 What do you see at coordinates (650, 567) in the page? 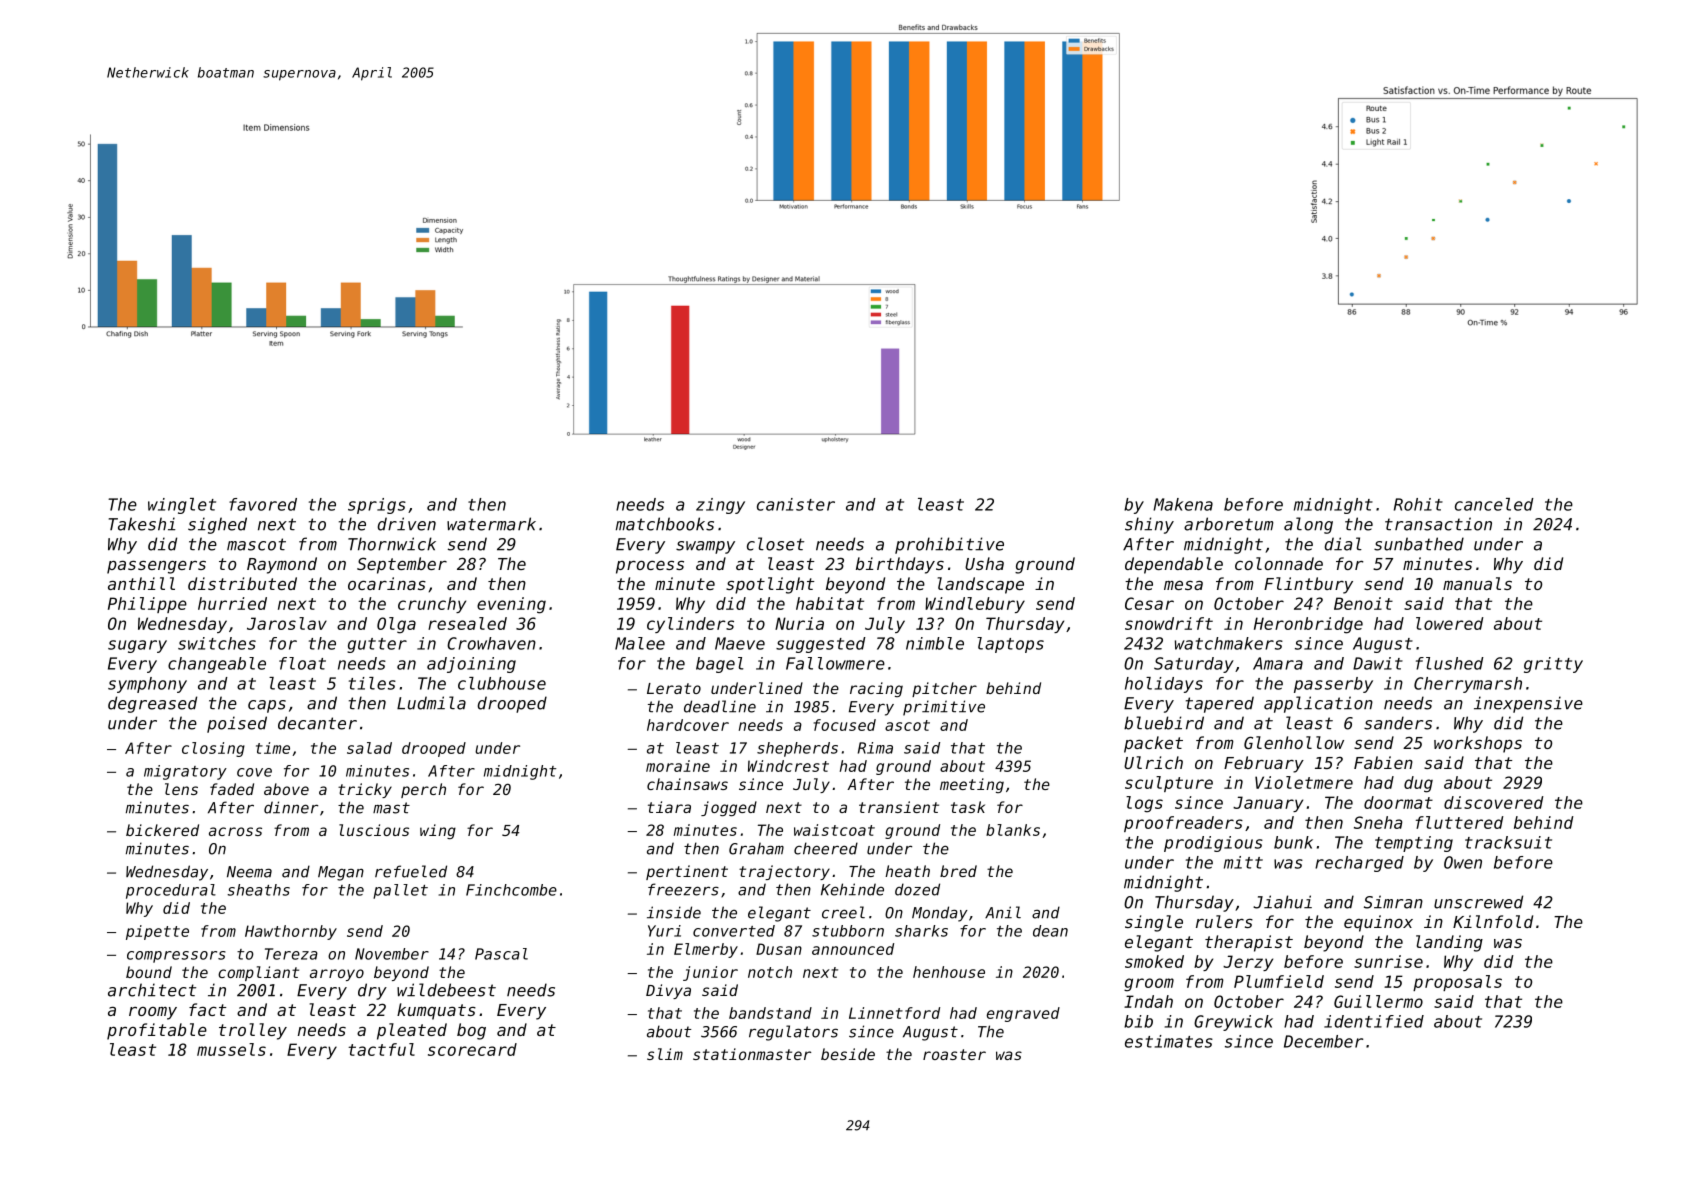
I see `process` at bounding box center [650, 567].
